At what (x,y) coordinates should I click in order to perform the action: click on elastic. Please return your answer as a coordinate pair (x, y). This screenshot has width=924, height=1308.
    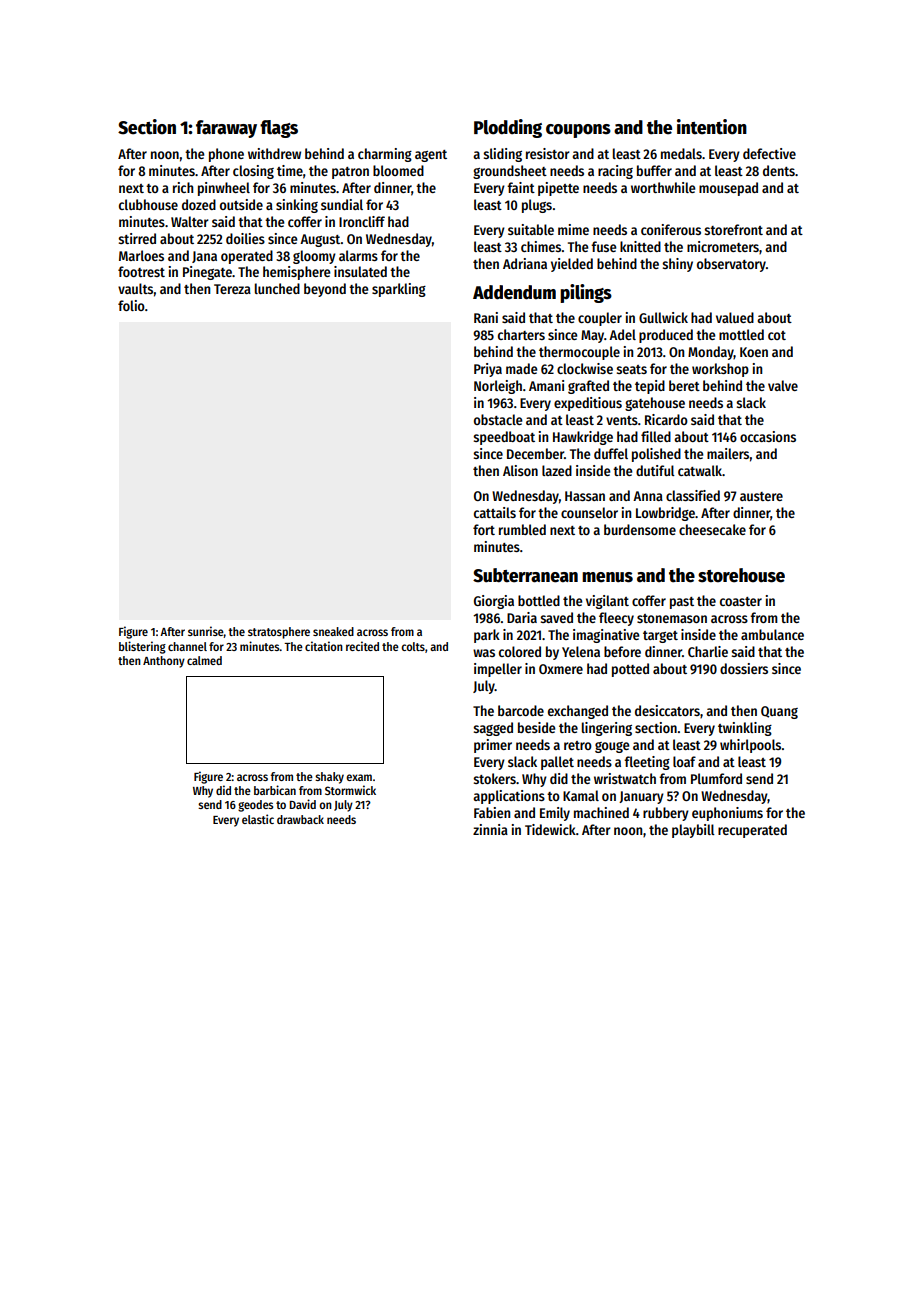
    Looking at the image, I should click on (258, 819).
